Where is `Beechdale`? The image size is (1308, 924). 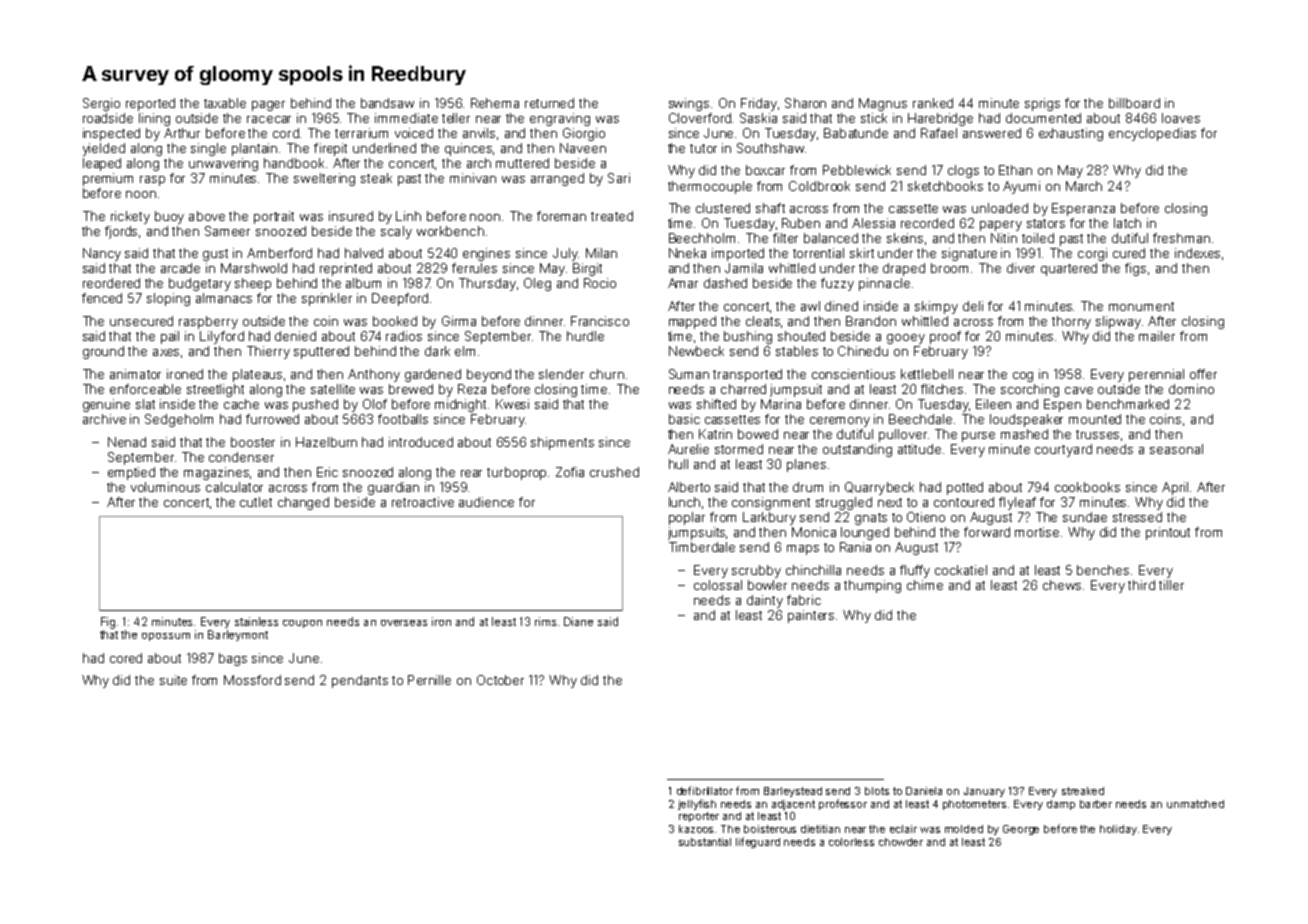 Beechdale is located at coordinates (920, 419).
